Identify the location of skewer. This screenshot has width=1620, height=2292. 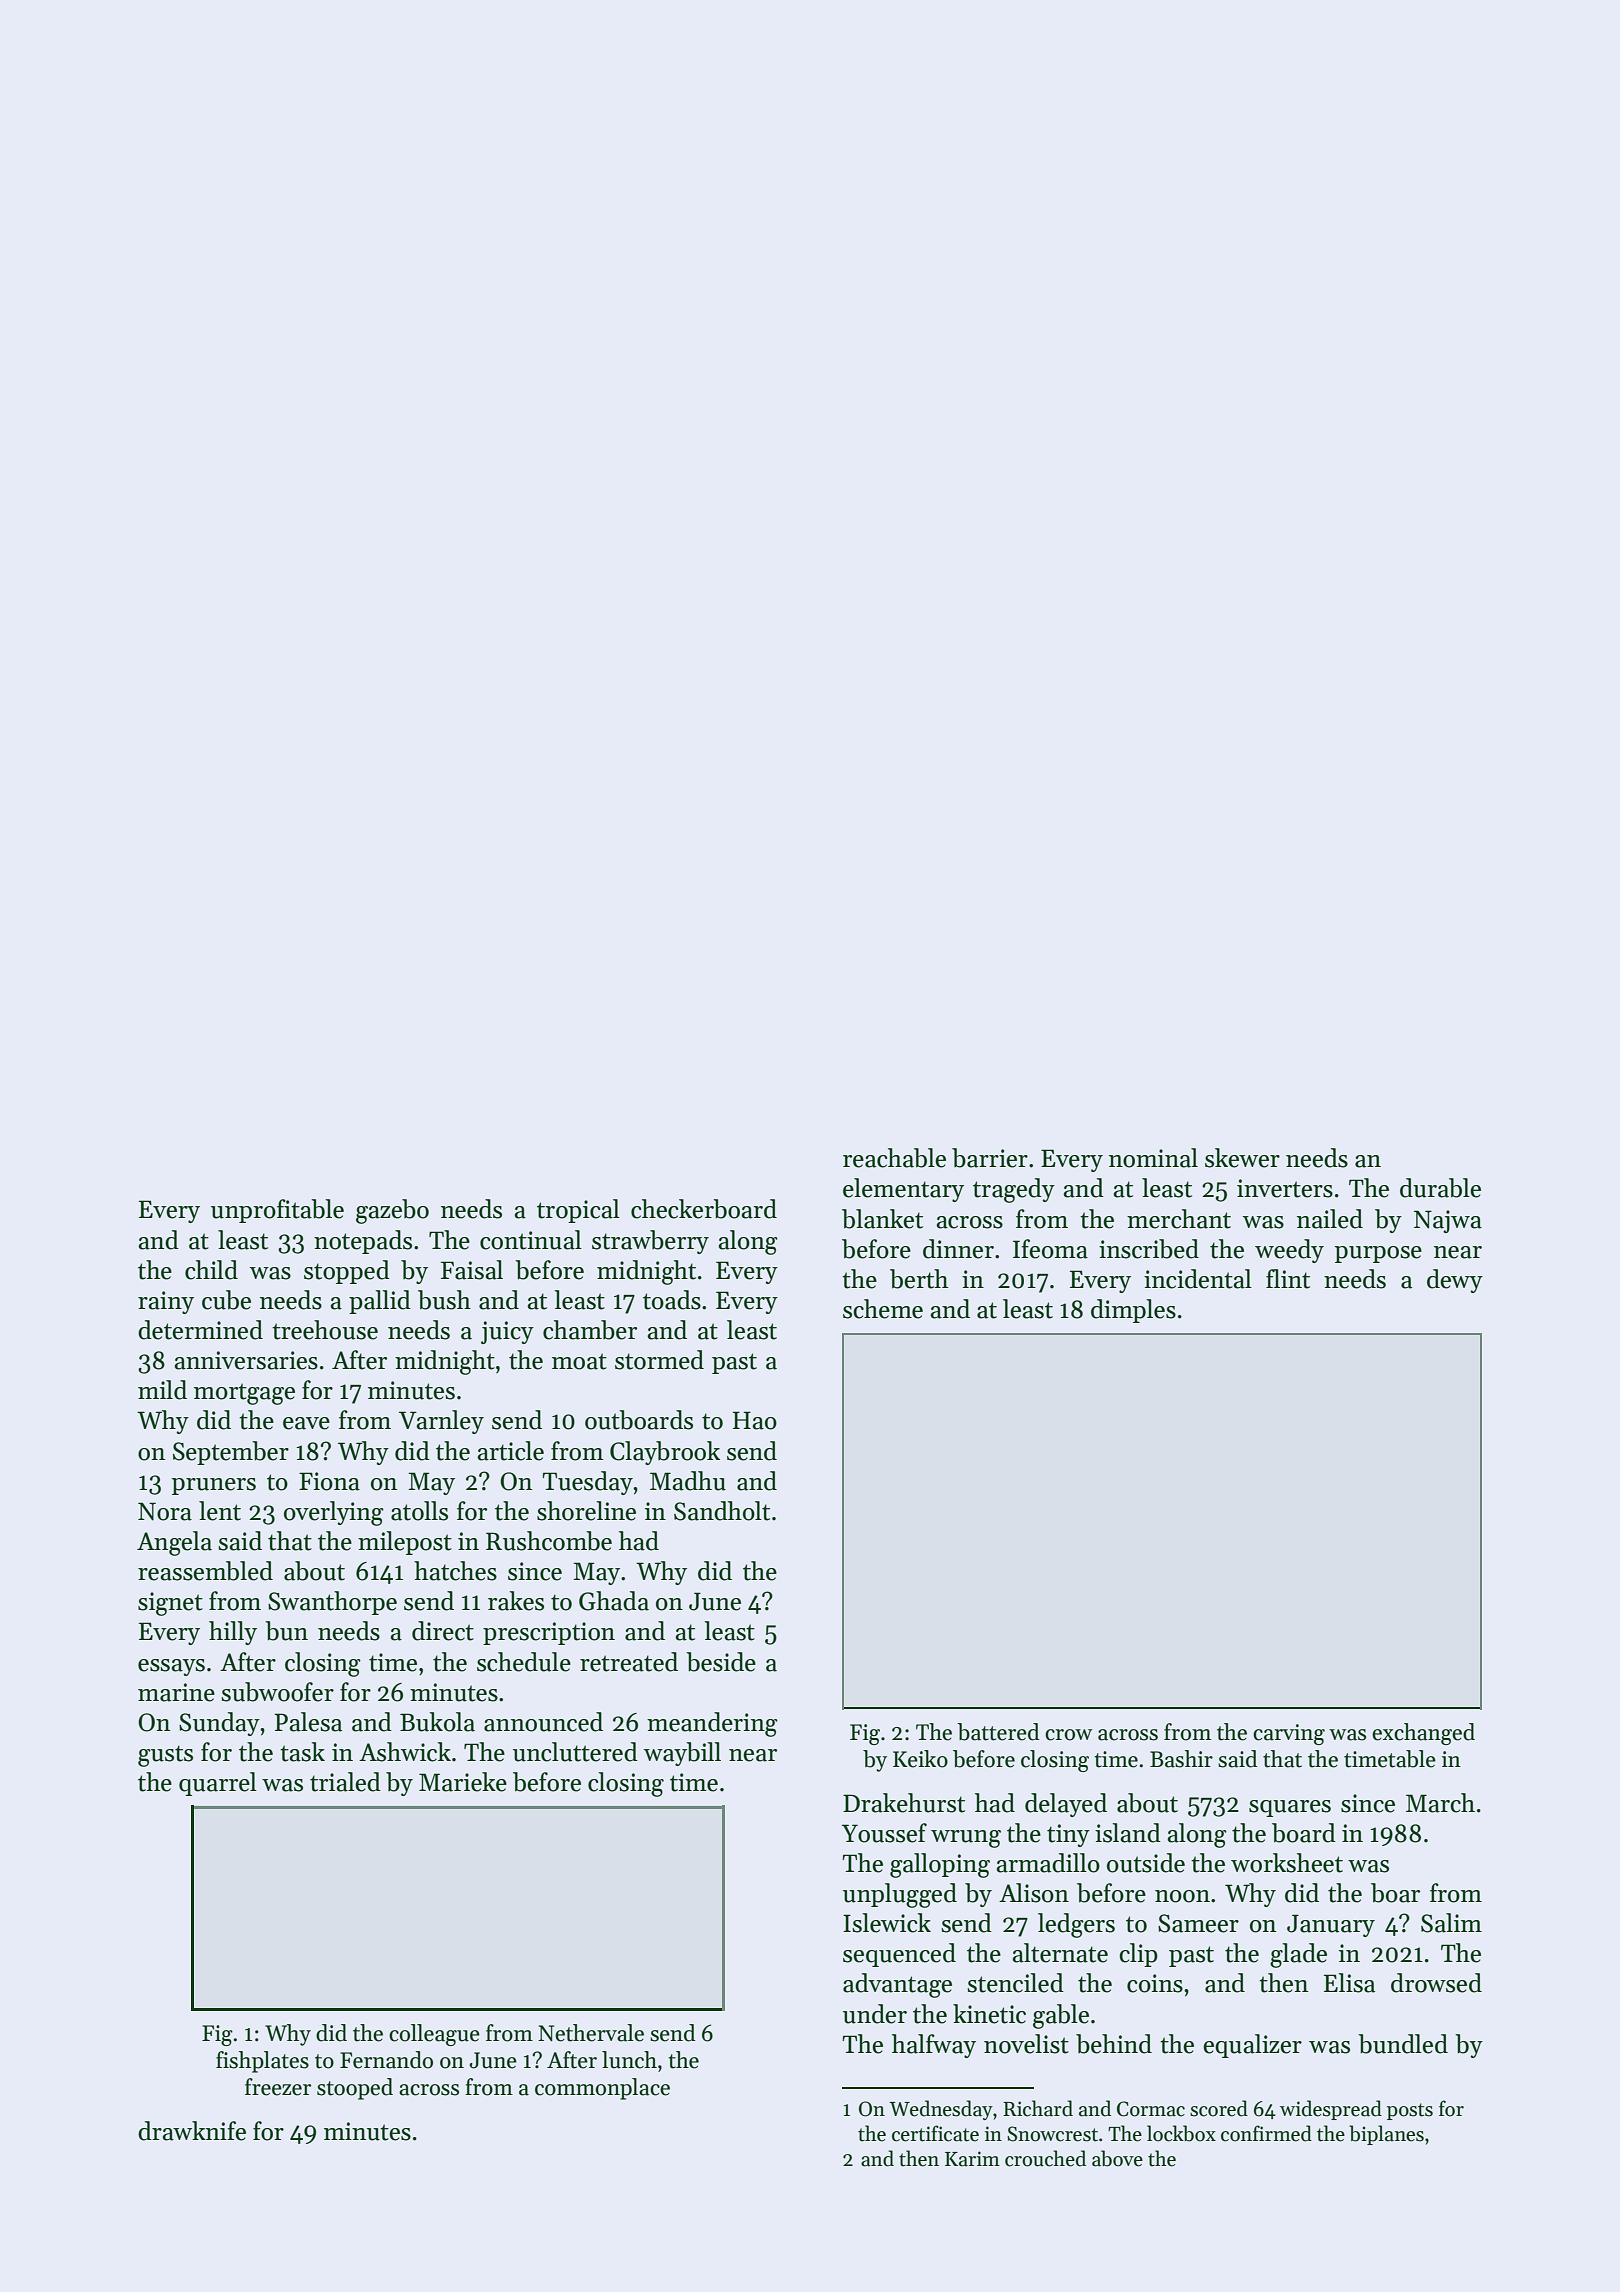
(1242, 1158).
